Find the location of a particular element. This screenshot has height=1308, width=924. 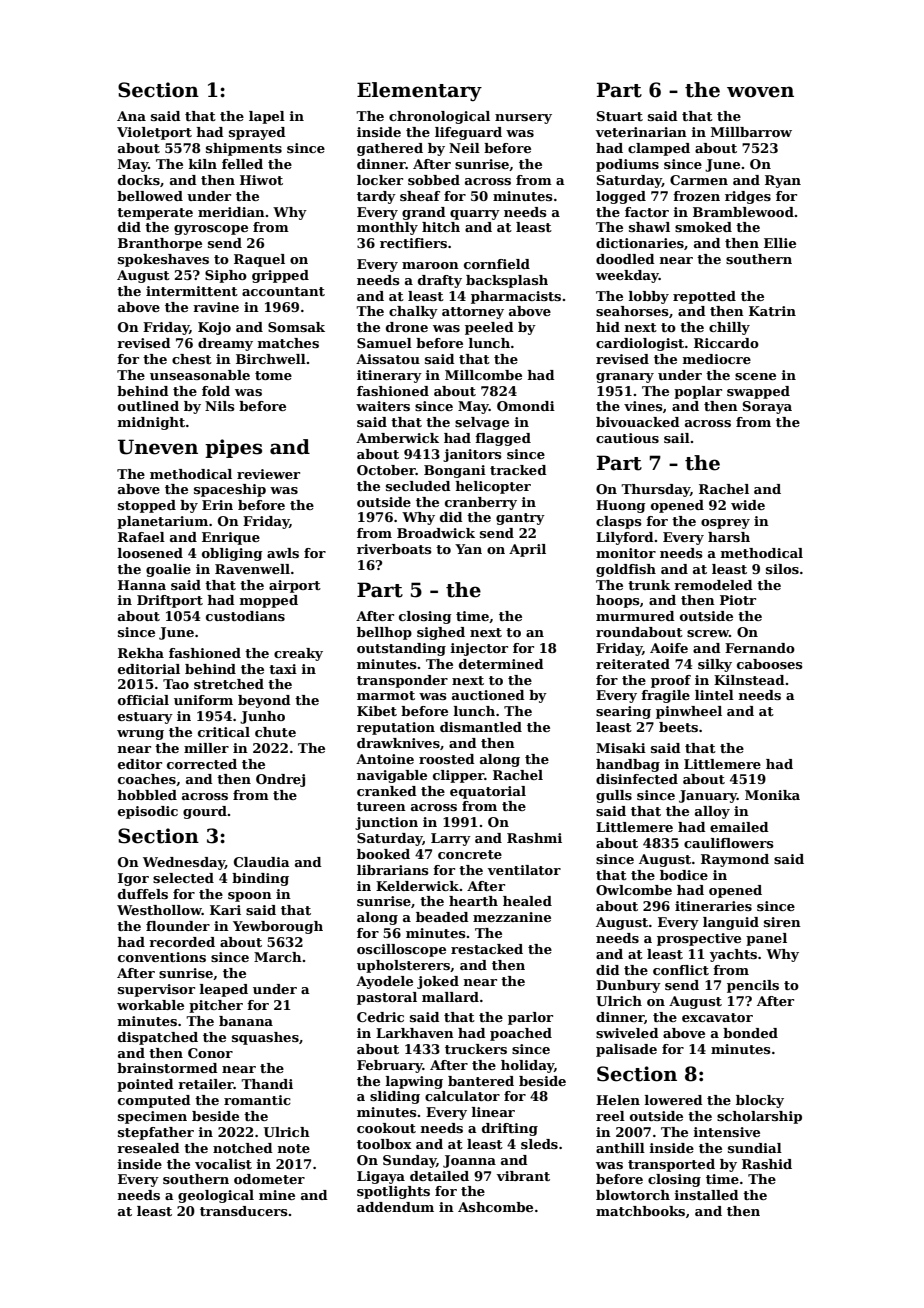

Elementary is located at coordinates (419, 91).
